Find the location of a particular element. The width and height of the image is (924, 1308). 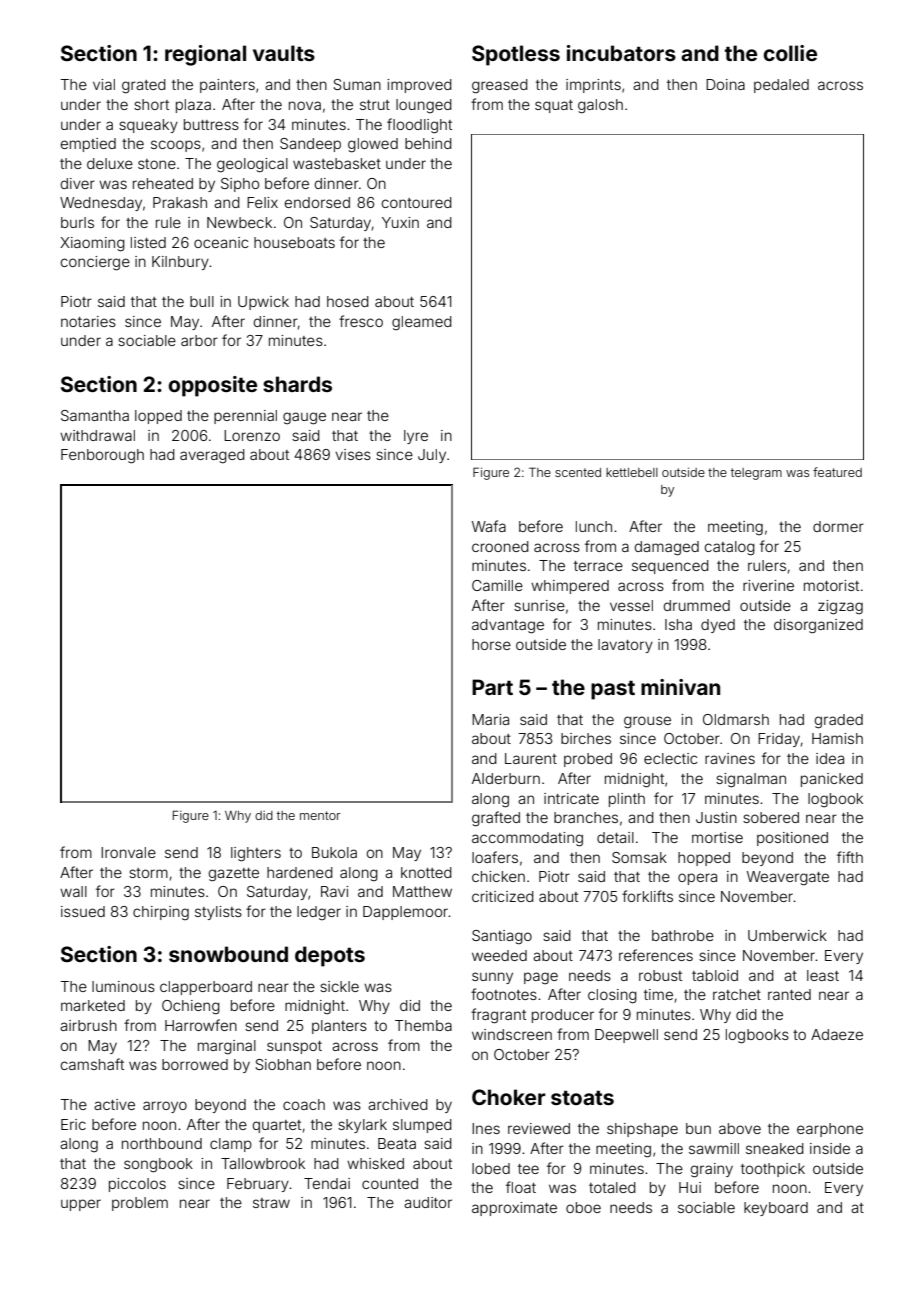

incubators is located at coordinates (621, 53).
